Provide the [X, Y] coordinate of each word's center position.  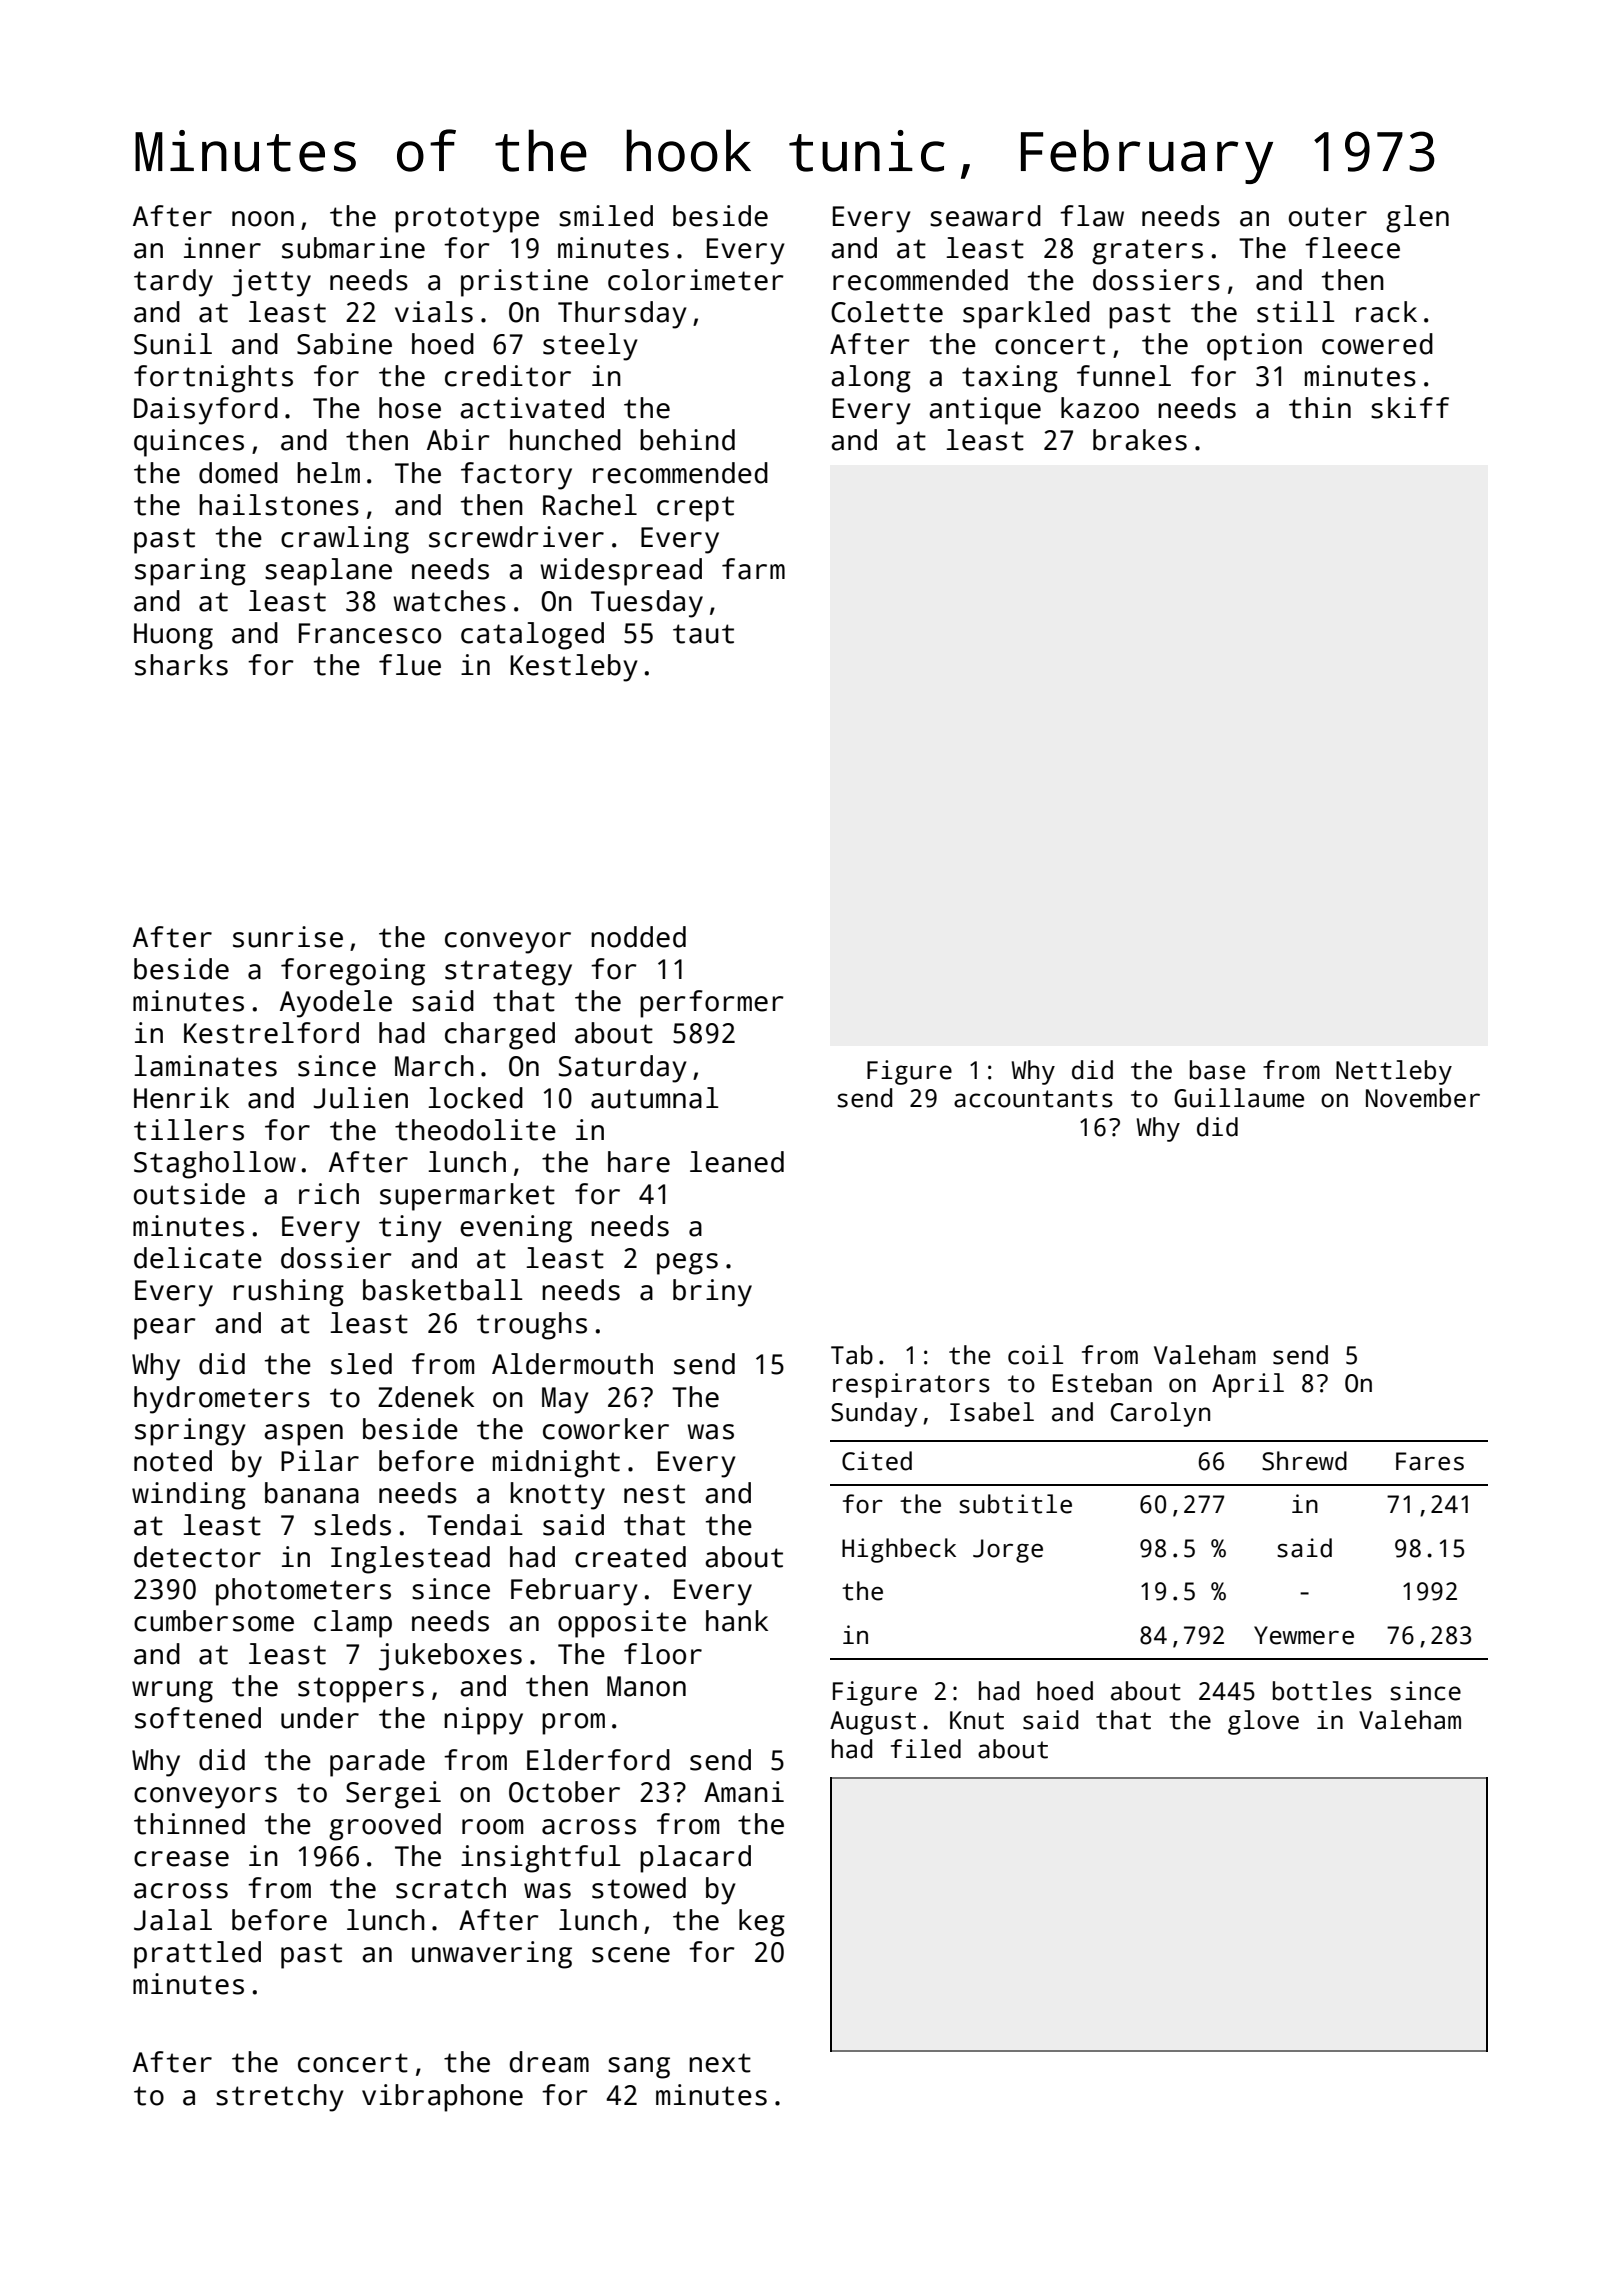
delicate [198, 1258]
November [1423, 1098]
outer [1328, 217]
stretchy [280, 2098]
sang [639, 2068]
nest [654, 1494]
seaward [985, 216]
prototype [467, 220]
